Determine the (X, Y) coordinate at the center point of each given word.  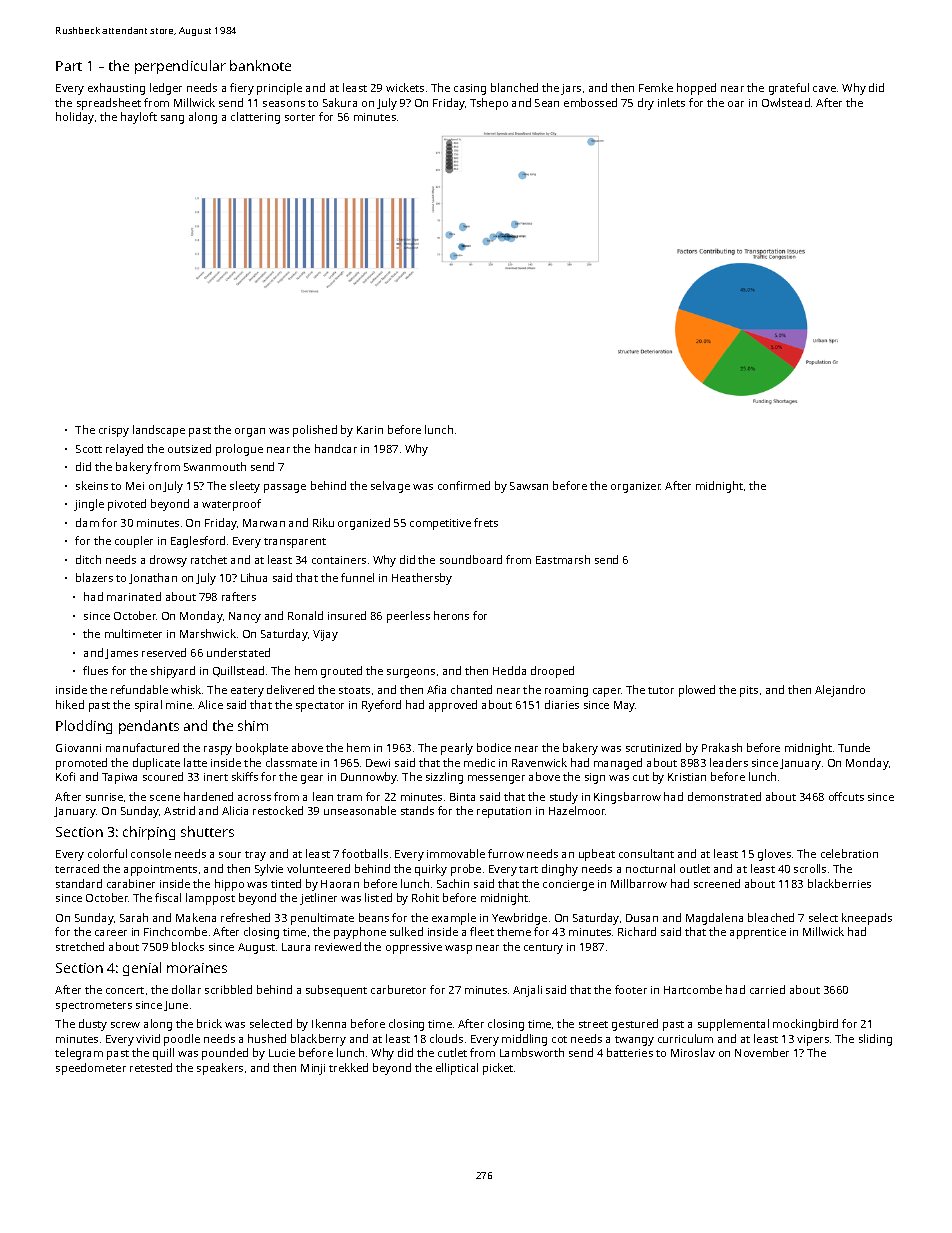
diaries (562, 704)
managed (618, 764)
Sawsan (529, 486)
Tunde (854, 747)
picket (498, 1069)
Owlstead (786, 102)
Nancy (245, 617)
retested (151, 1067)
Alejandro (840, 691)
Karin (370, 430)
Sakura (340, 102)
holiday (75, 118)
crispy (114, 431)
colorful (107, 853)
